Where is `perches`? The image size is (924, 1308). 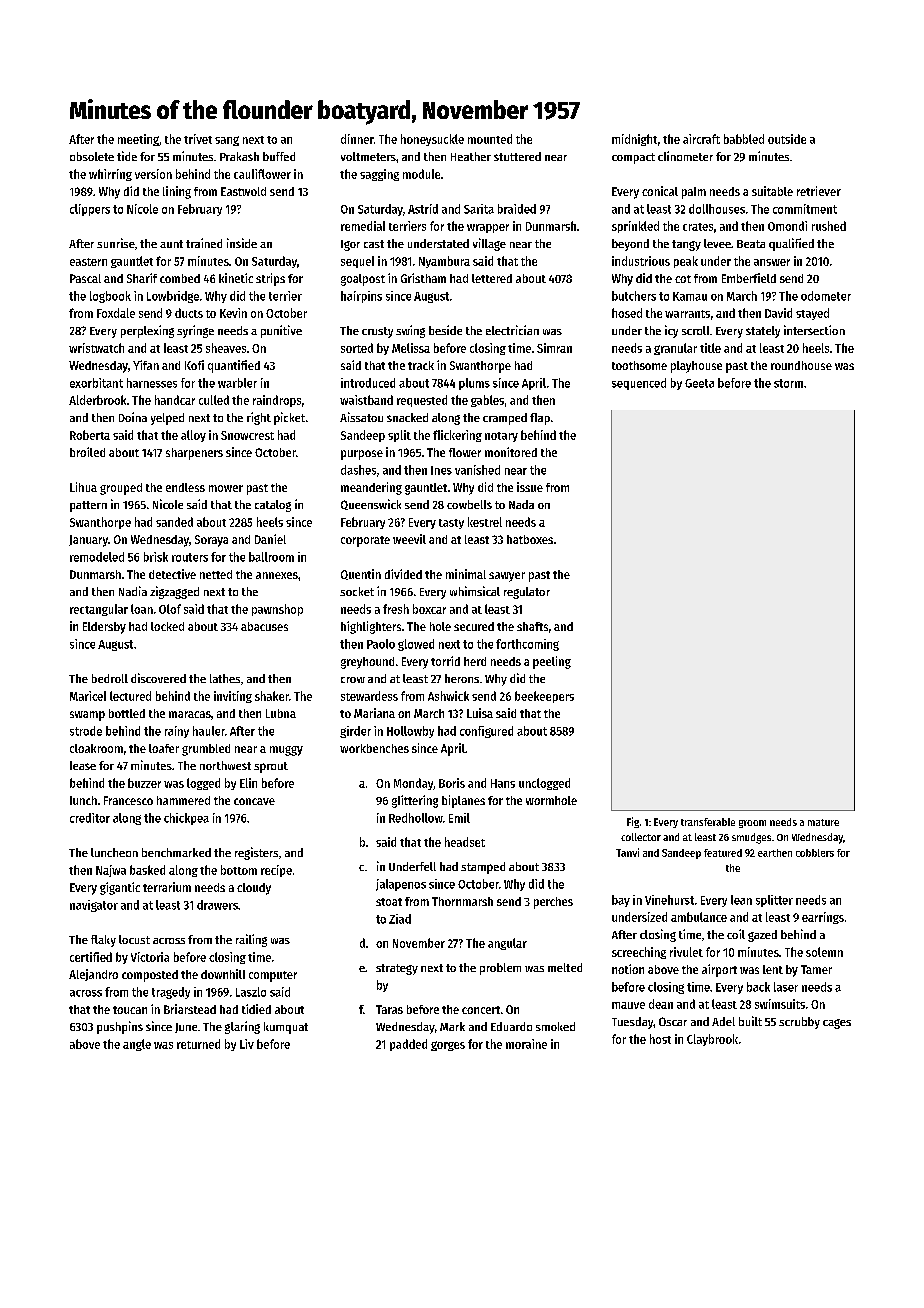
perches is located at coordinates (553, 903).
